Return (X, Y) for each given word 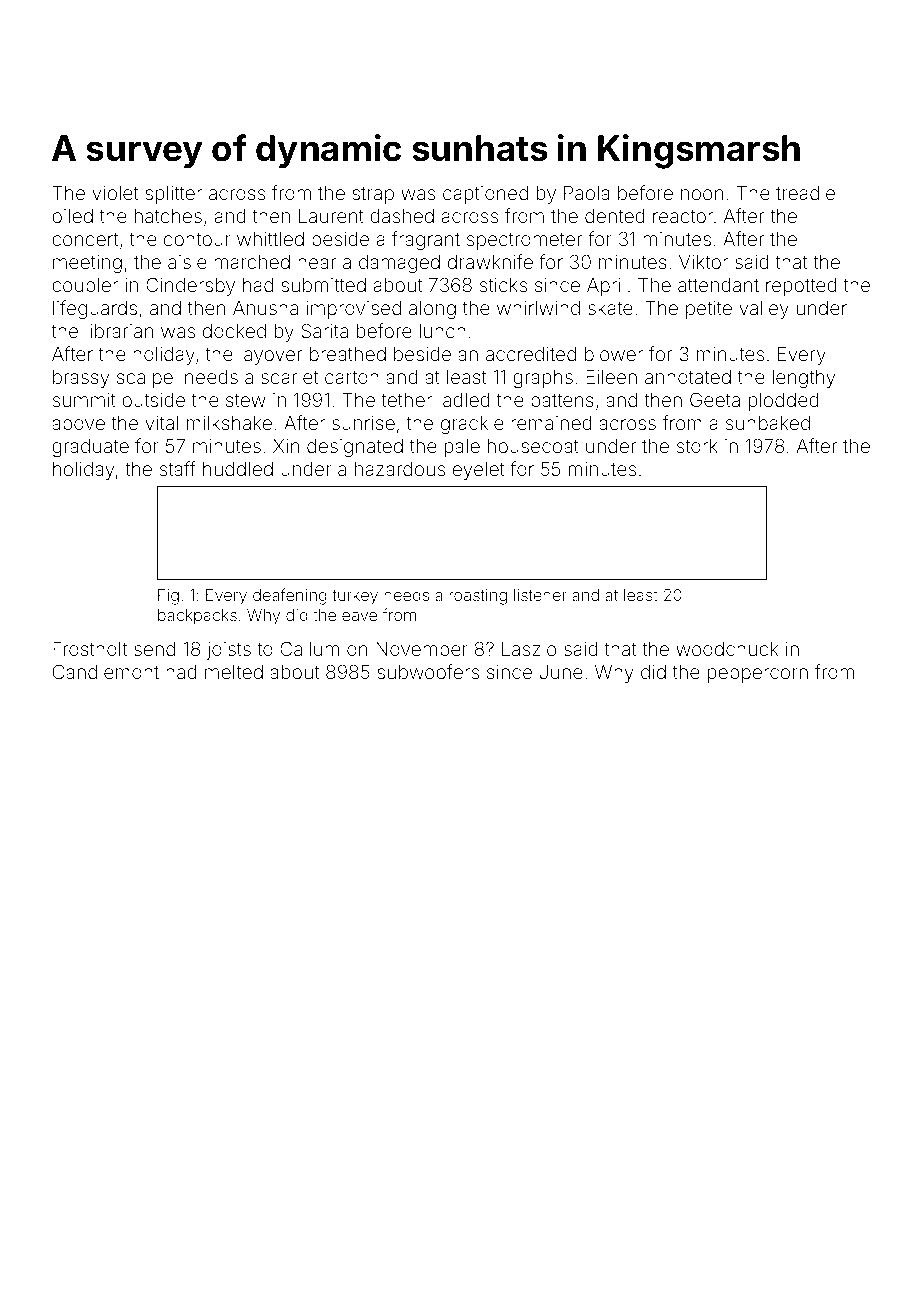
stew (246, 400)
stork (697, 446)
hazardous (400, 469)
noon (702, 194)
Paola (586, 193)
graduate (90, 448)
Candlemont (106, 671)
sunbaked (768, 423)
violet (115, 193)
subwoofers (428, 671)
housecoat (533, 446)
